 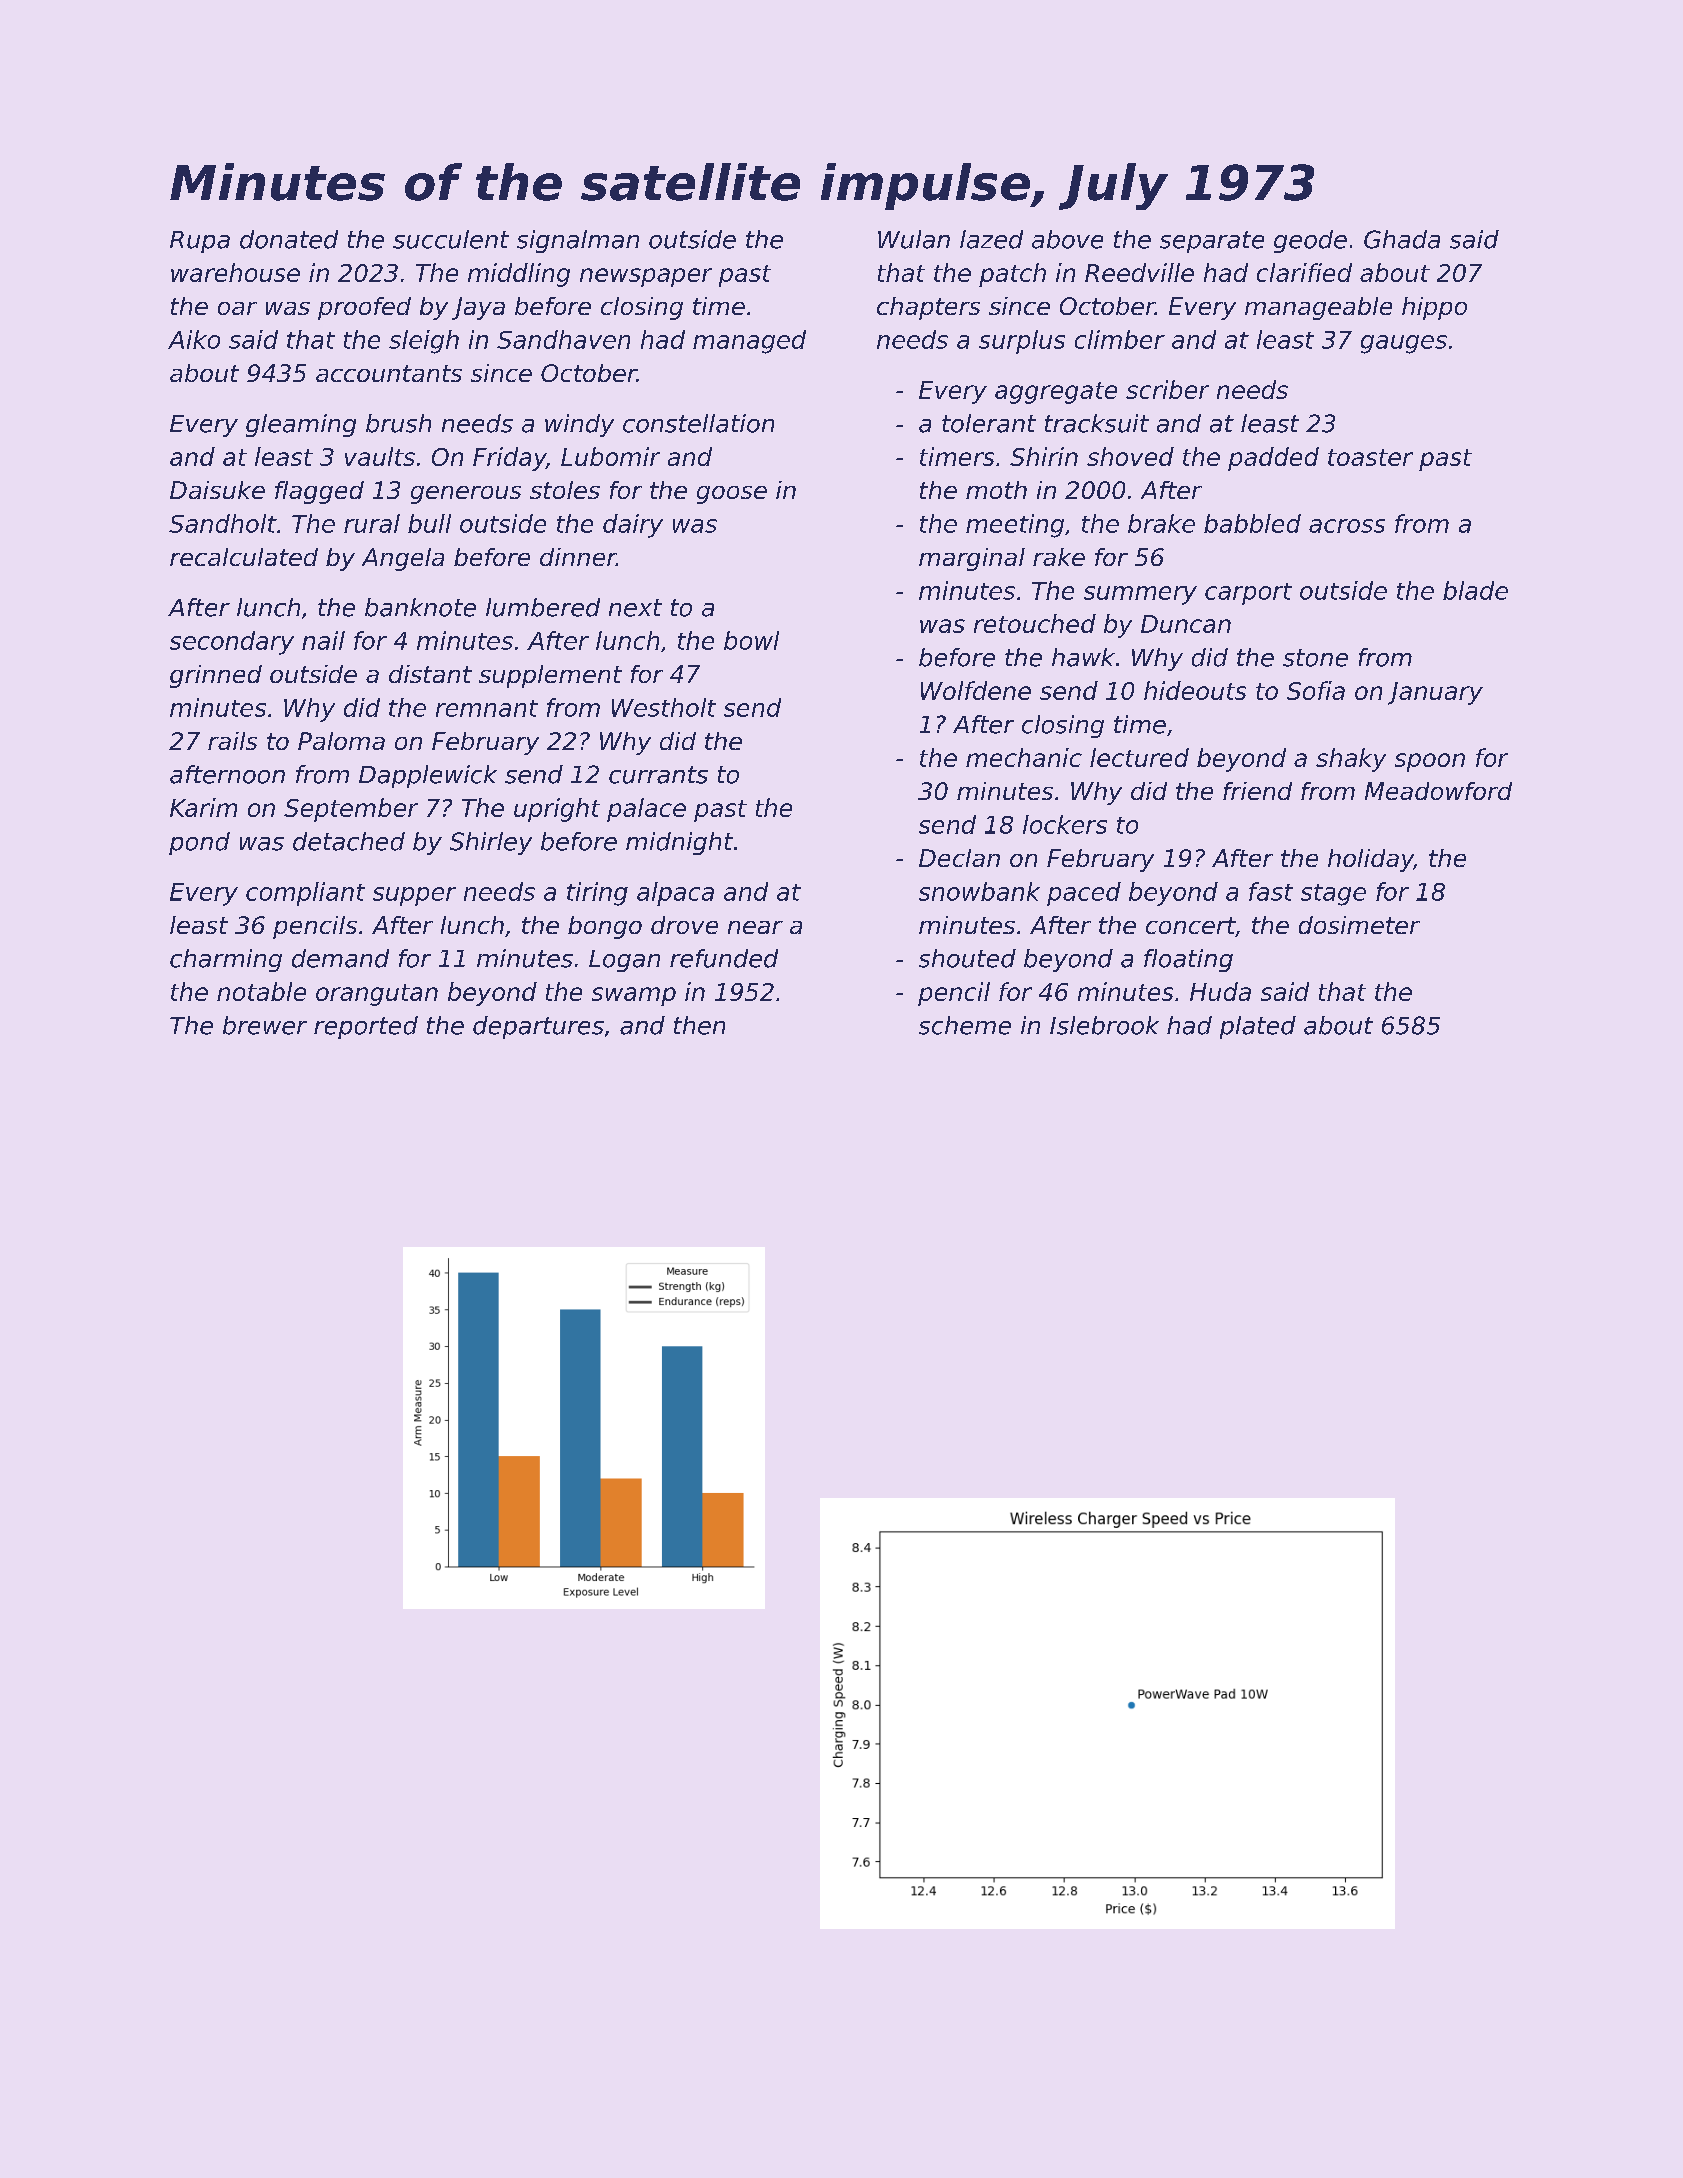 I want to click on donated, so click(x=289, y=239).
